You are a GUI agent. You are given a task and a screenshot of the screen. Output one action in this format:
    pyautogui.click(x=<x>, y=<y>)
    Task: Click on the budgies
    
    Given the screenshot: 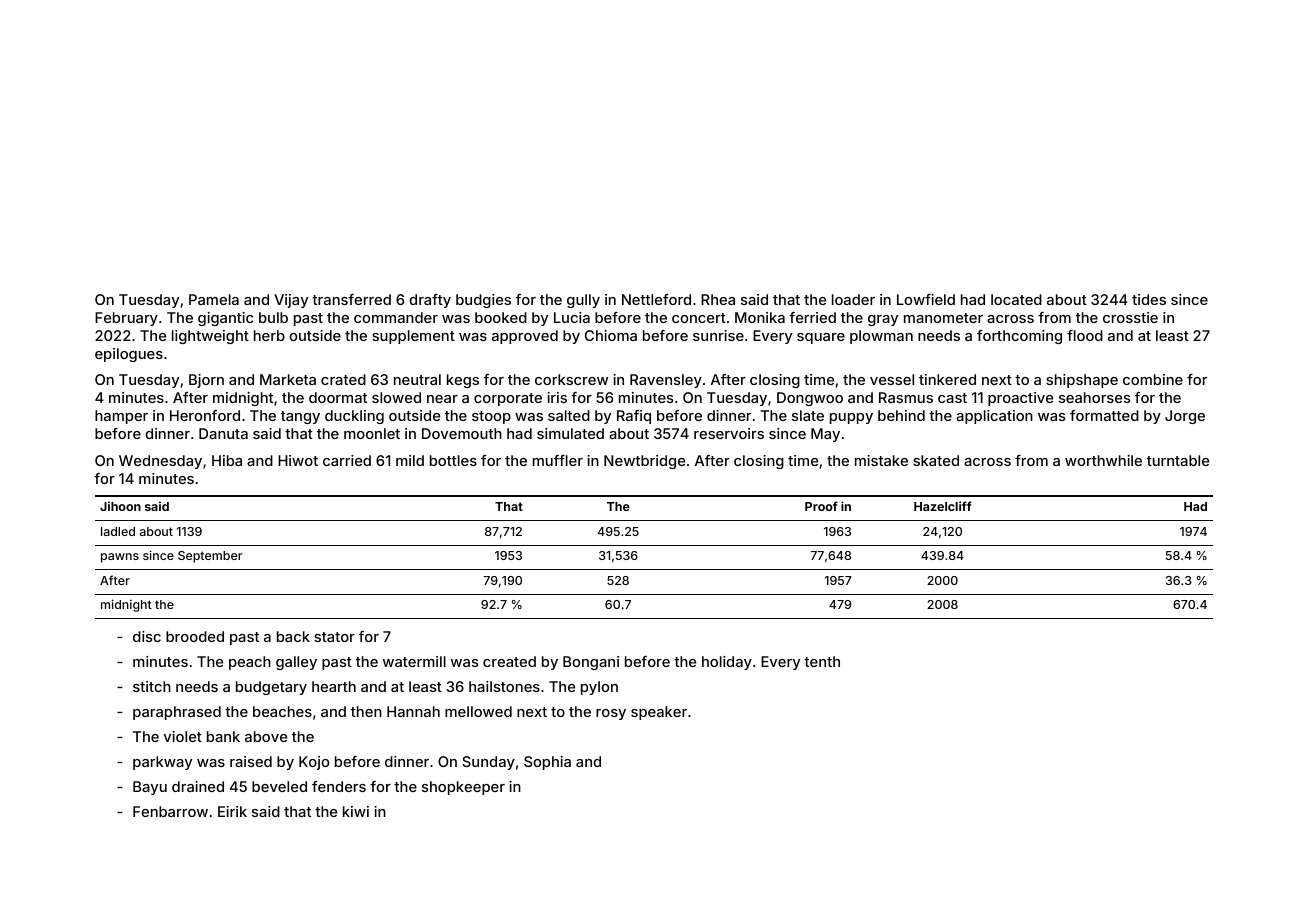 What is the action you would take?
    pyautogui.click(x=483, y=301)
